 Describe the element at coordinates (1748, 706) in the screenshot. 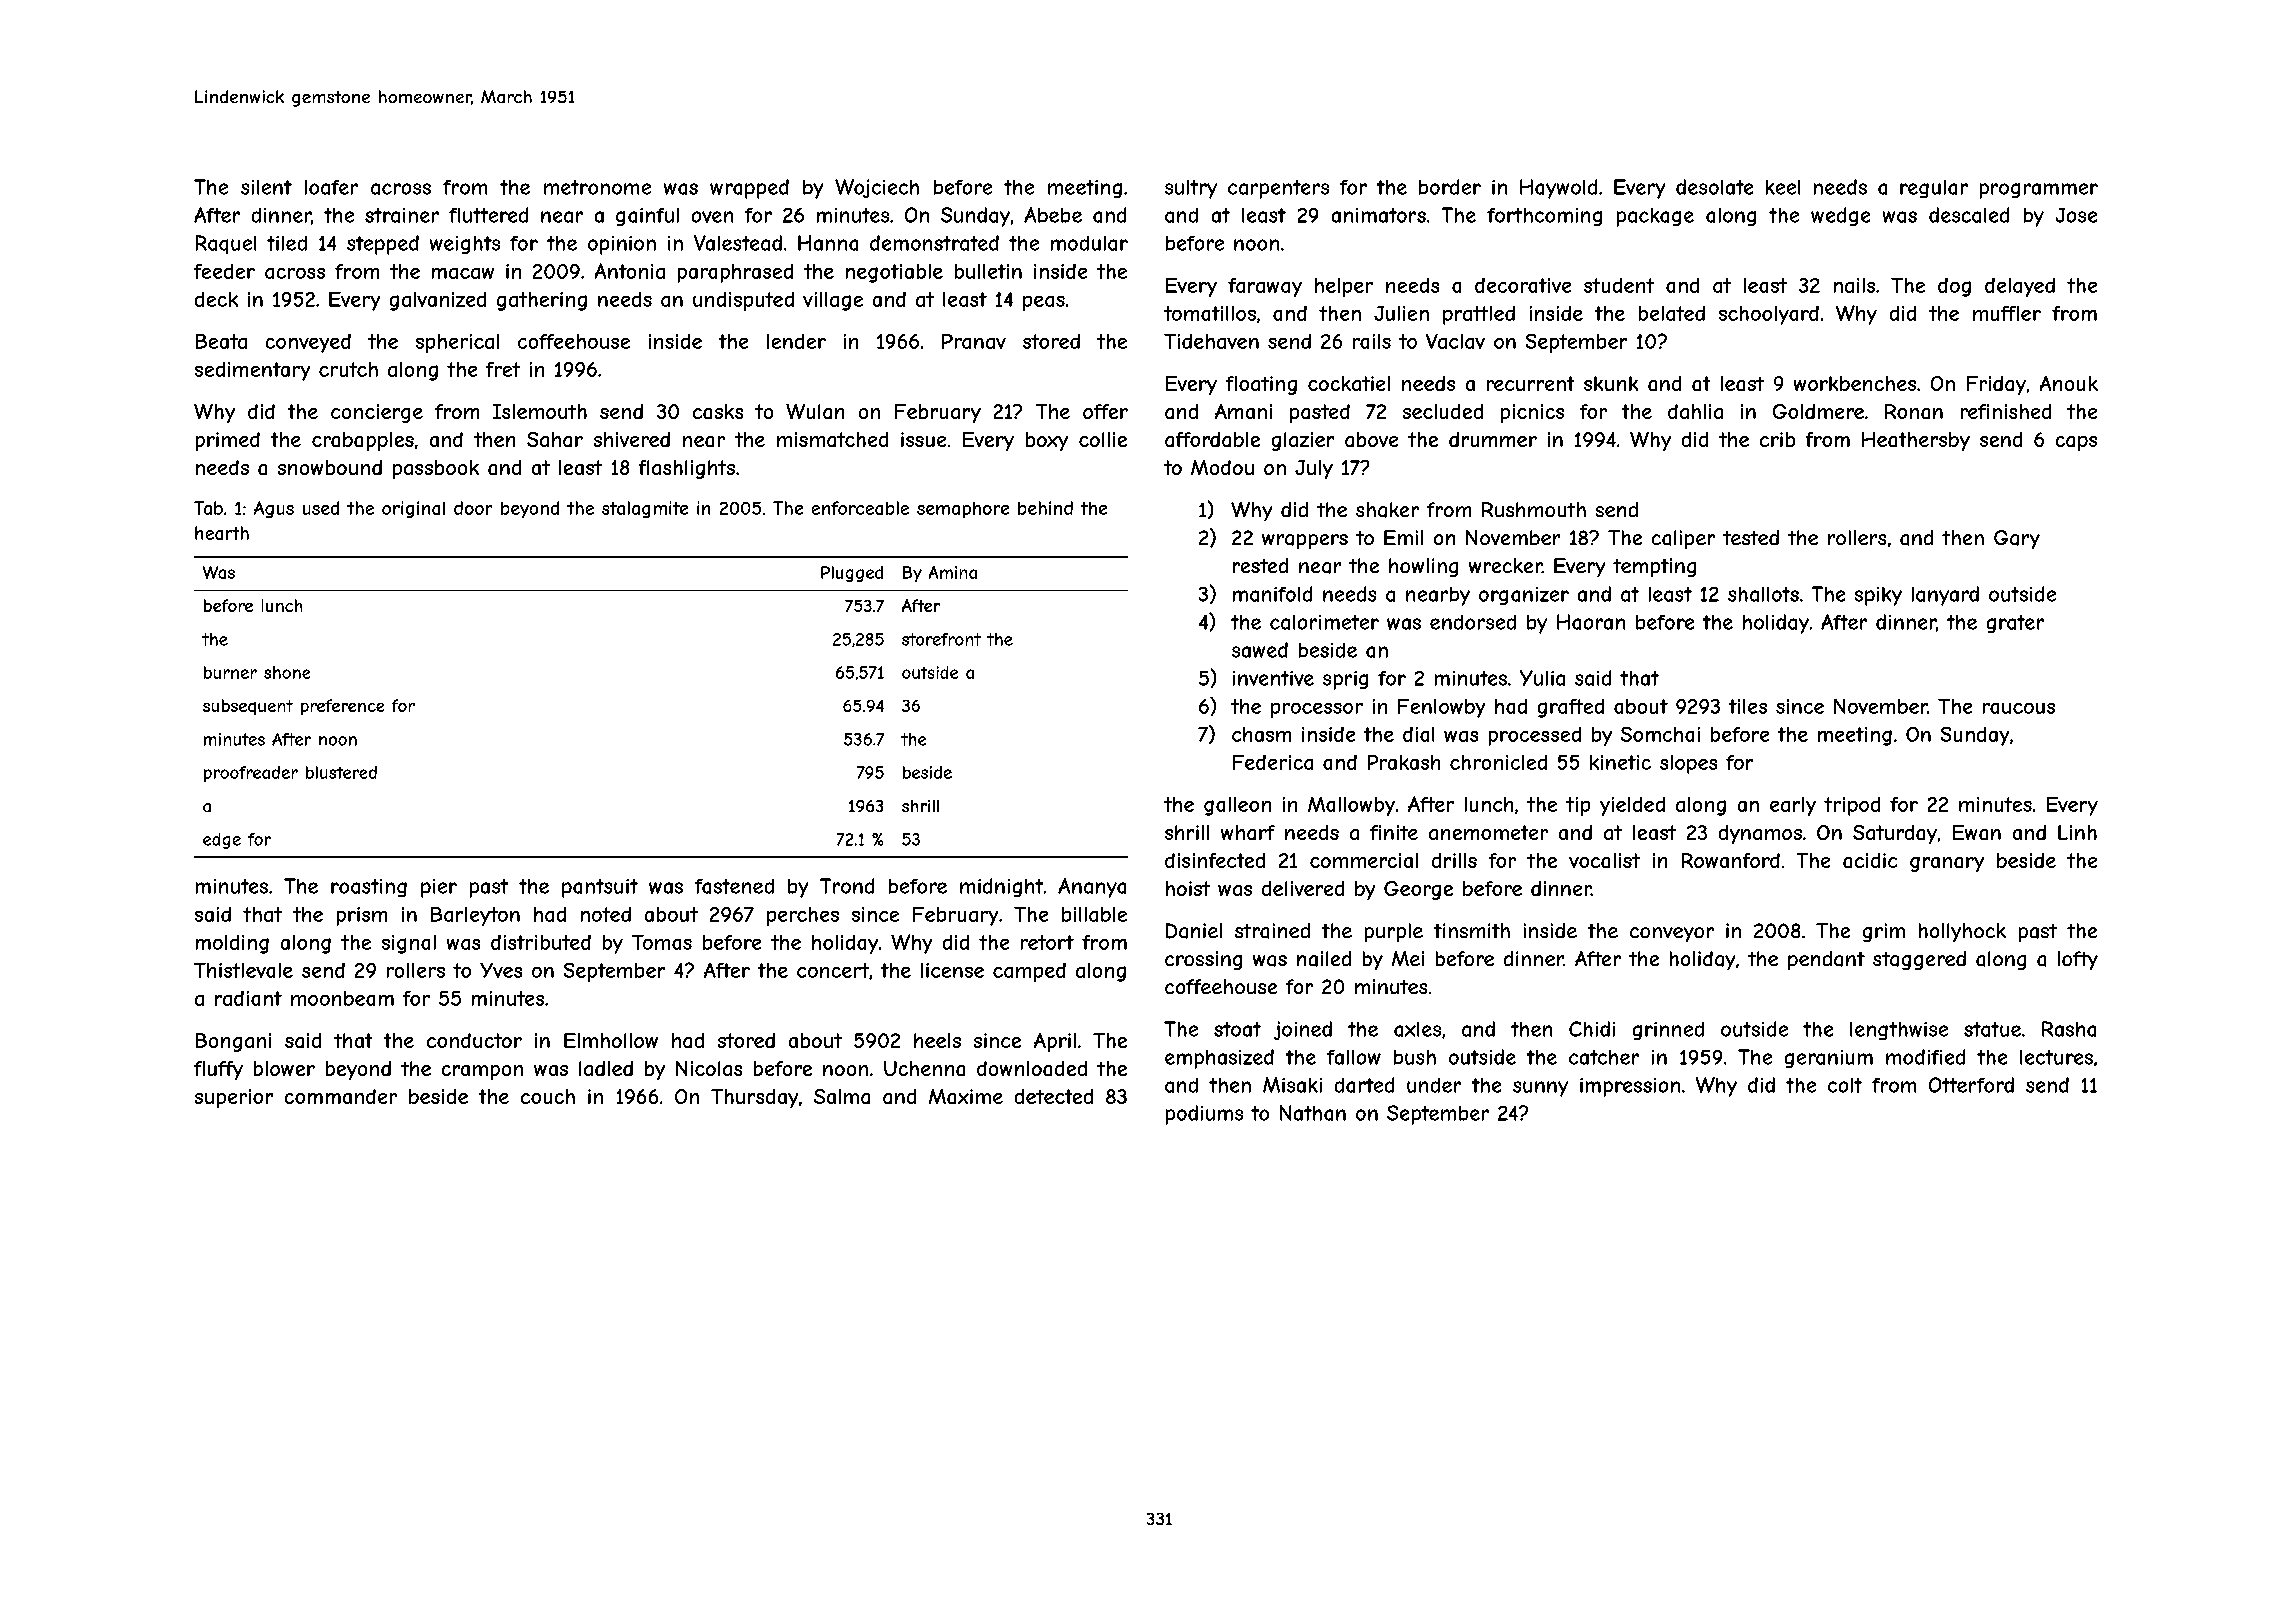

I see `tiles` at that location.
